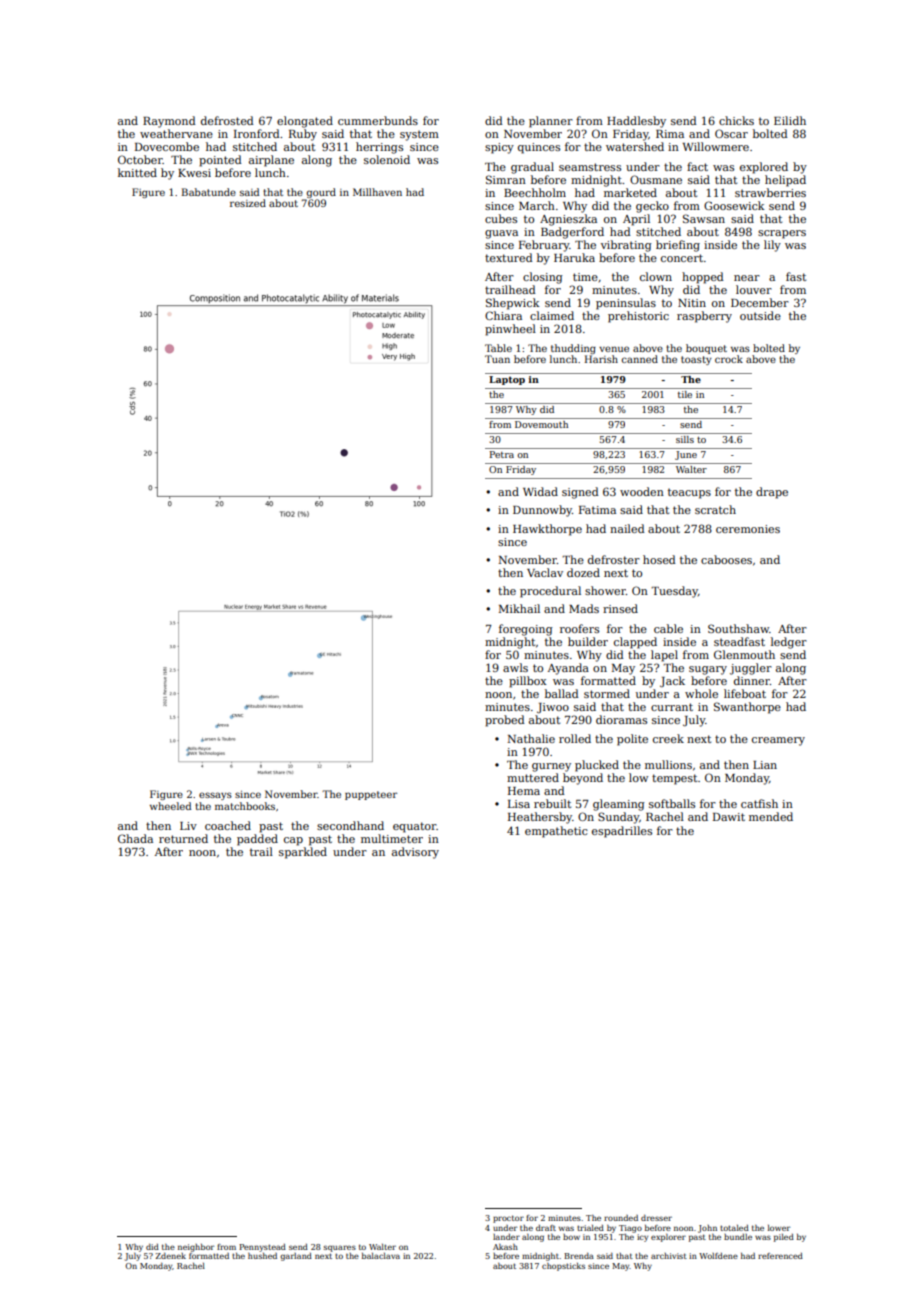 This document has width=924, height=1314. What do you see at coordinates (377, 192) in the document?
I see `Millhaven` at bounding box center [377, 192].
